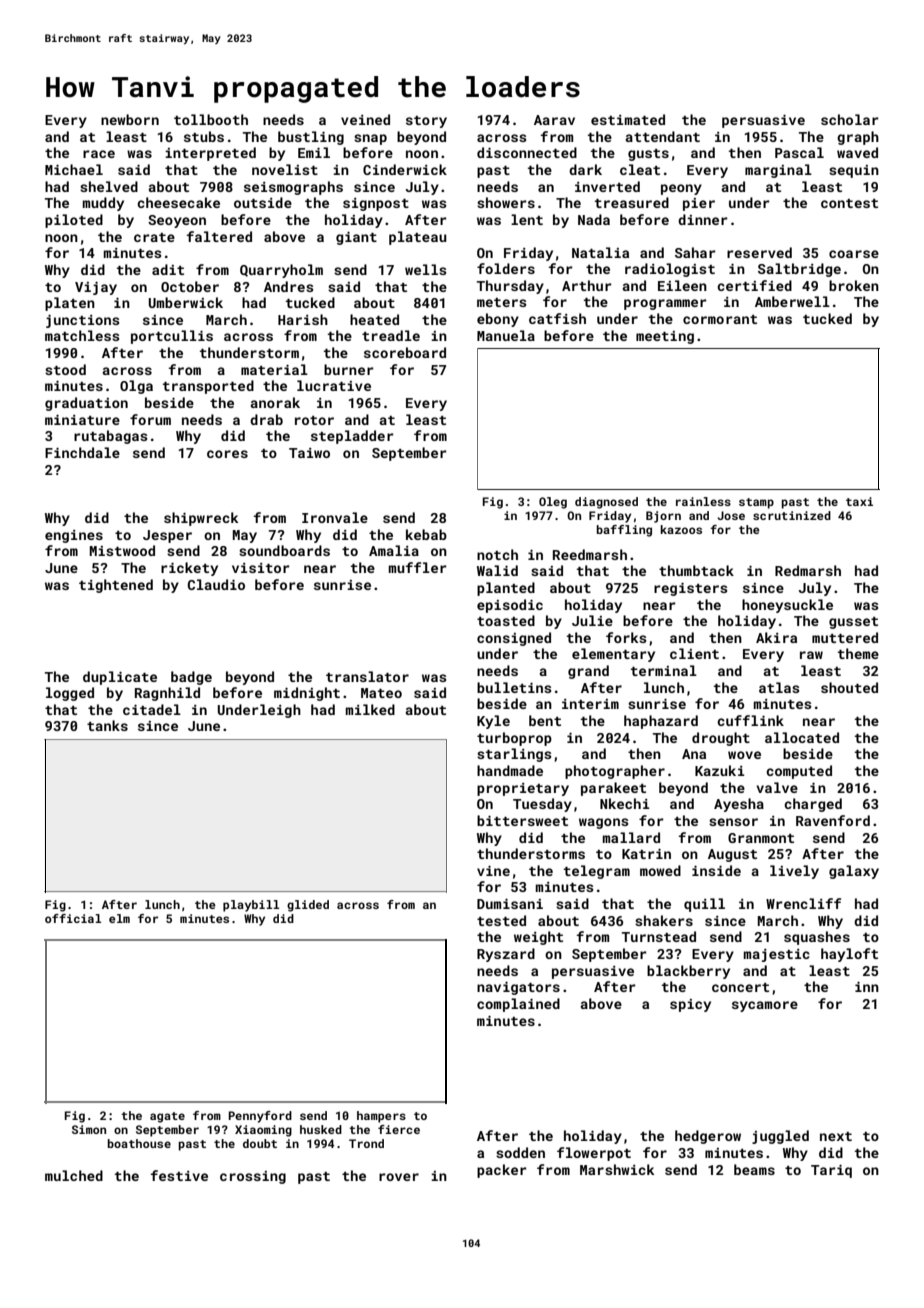 The height and width of the screenshot is (1308, 924). What do you see at coordinates (281, 271) in the screenshot?
I see `Quarryholm` at bounding box center [281, 271].
